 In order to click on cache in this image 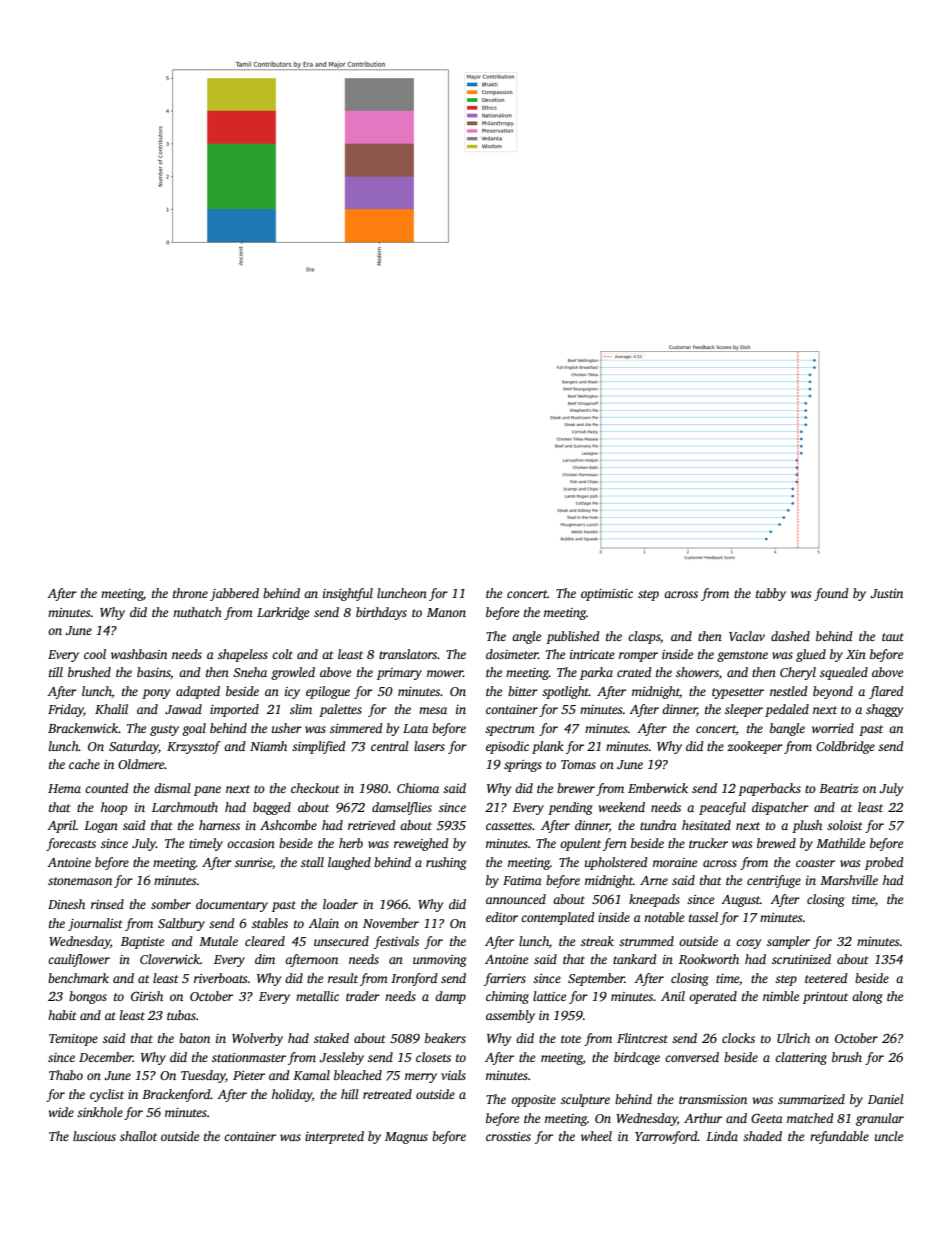, I will do `click(84, 764)`.
